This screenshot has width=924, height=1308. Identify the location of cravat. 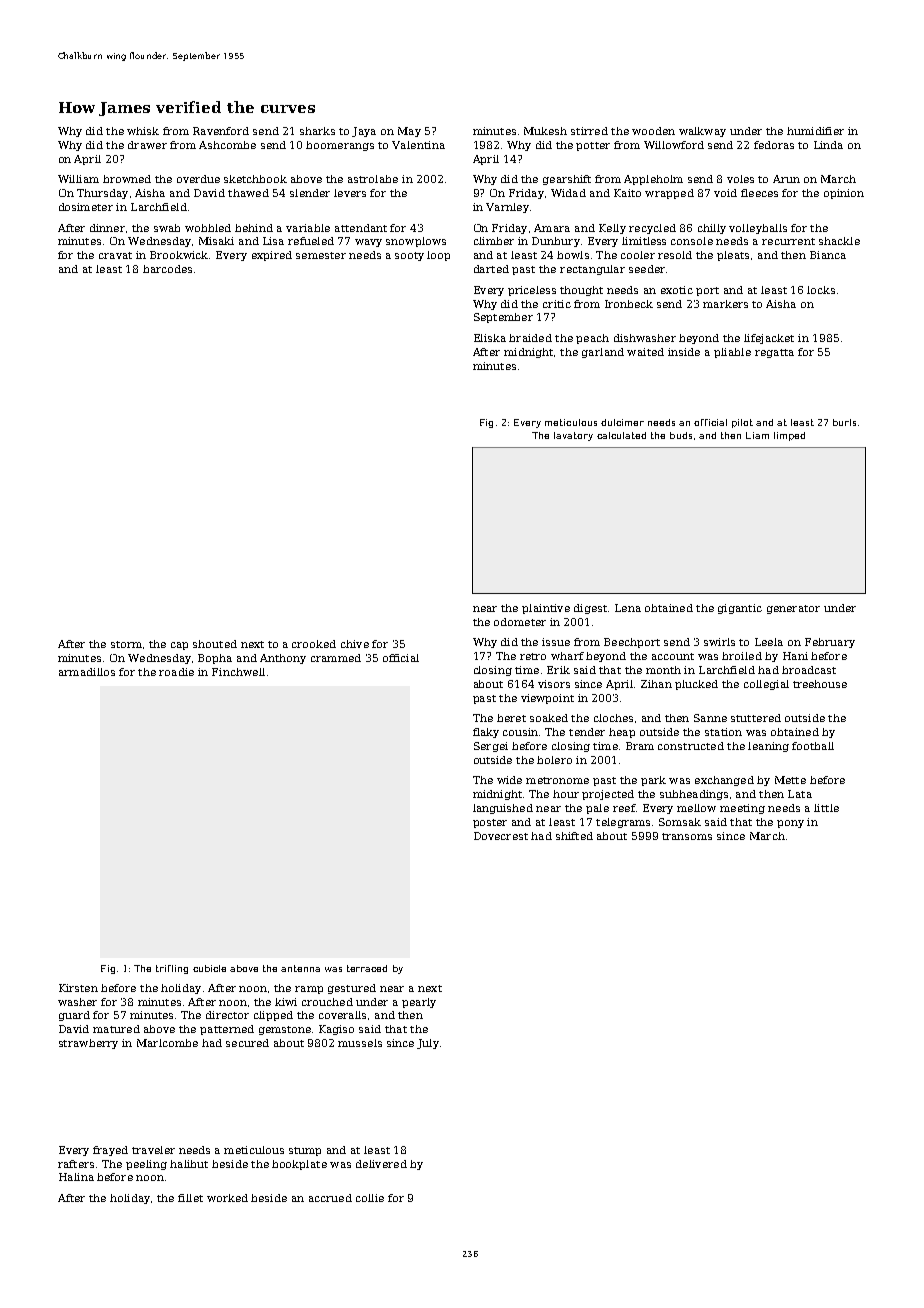
(115, 255).
